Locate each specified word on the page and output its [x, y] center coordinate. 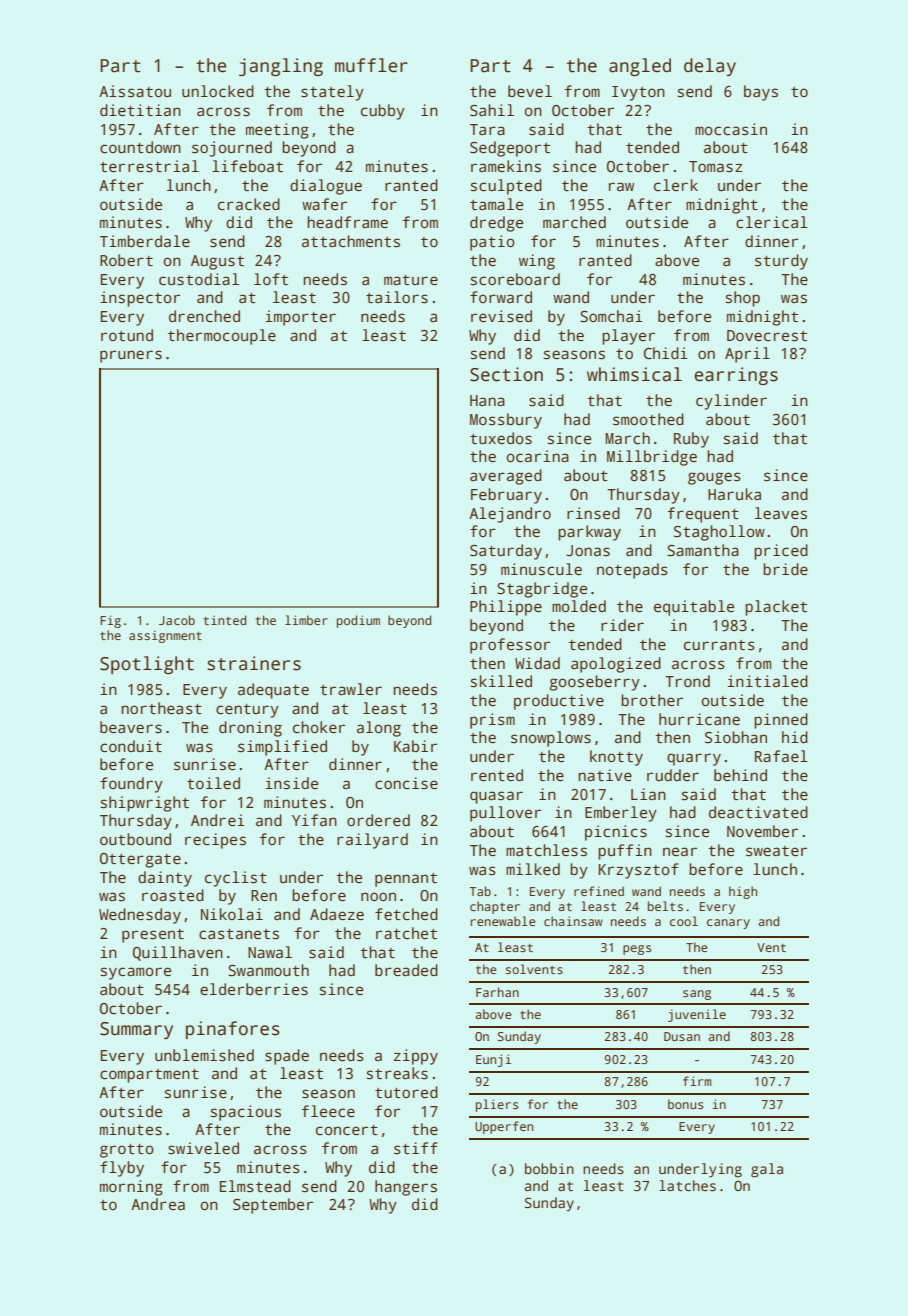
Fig [110, 621]
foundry [131, 785]
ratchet [406, 933]
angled [640, 67]
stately [332, 93]
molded [579, 606]
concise [406, 783]
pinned [781, 721]
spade [287, 1057]
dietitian [140, 110]
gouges [714, 478]
